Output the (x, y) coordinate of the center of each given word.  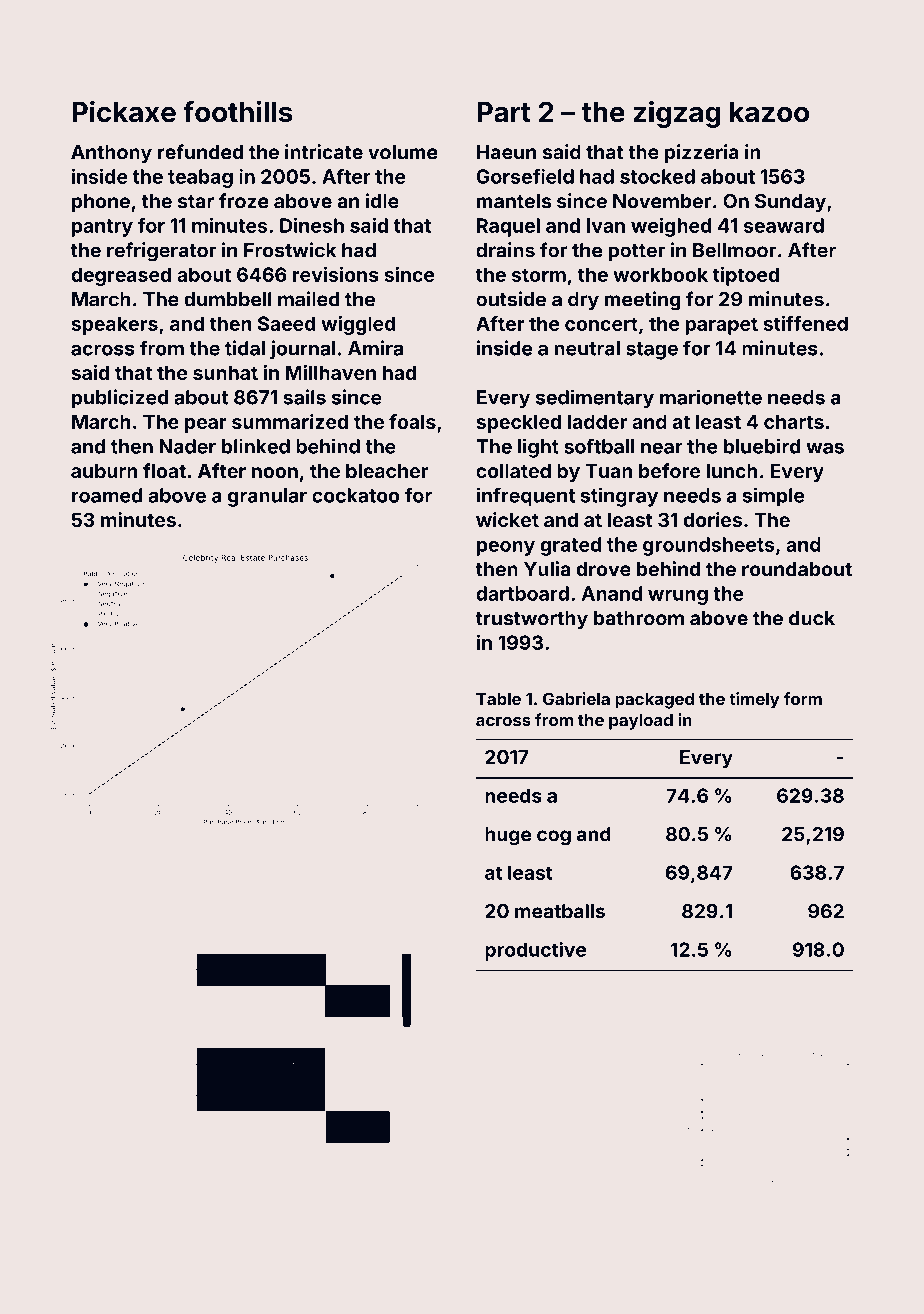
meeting (642, 301)
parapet (721, 326)
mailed (308, 299)
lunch (732, 471)
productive (535, 951)
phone (101, 203)
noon (275, 472)
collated (513, 471)
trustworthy (532, 620)
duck (812, 618)
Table (498, 699)
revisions (336, 274)
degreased (121, 276)
